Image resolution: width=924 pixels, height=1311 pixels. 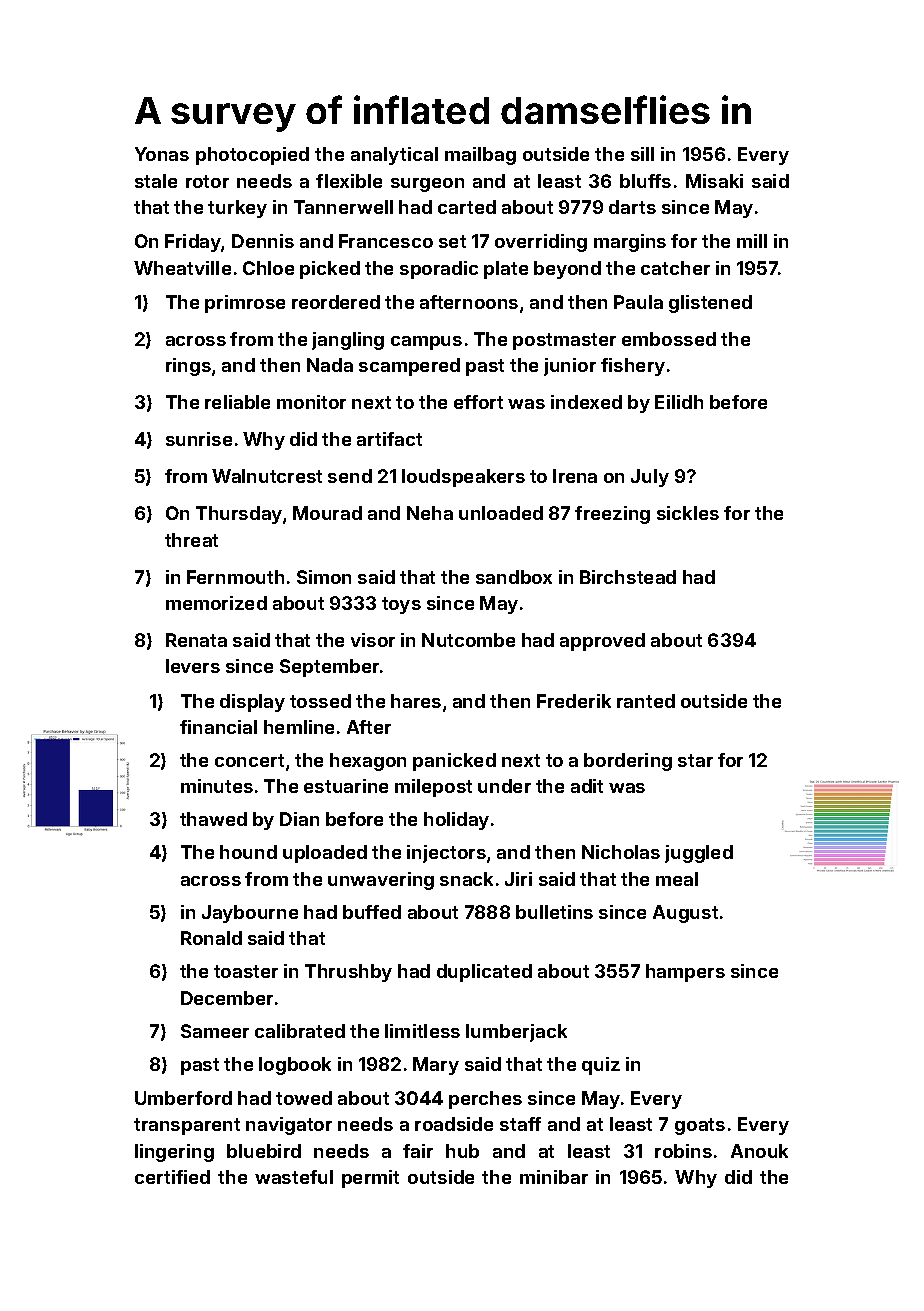 I want to click on sill, so click(x=642, y=154).
